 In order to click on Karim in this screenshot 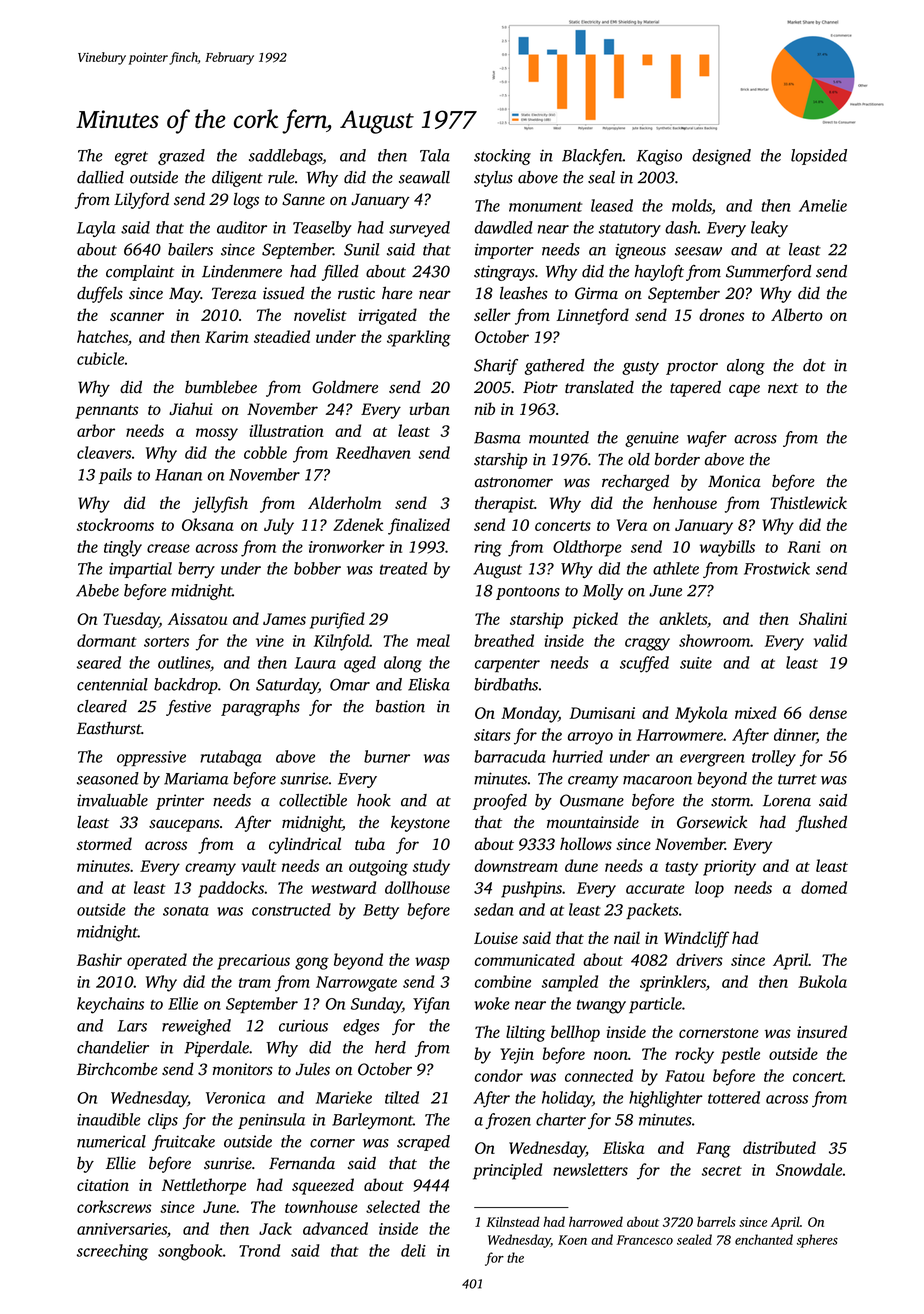, I will do `click(226, 337)`.
